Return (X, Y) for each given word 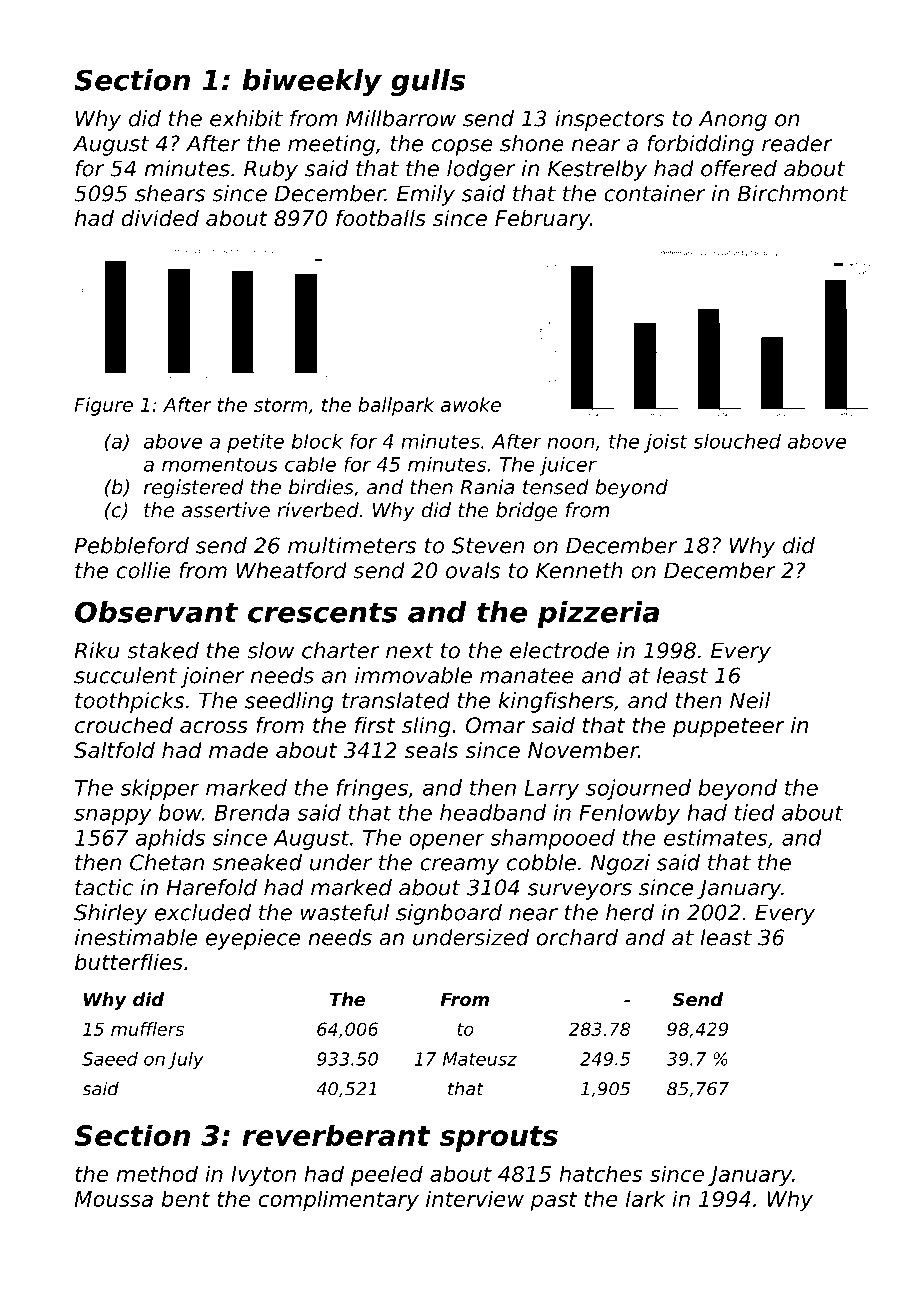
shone (532, 143)
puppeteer (729, 728)
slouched (737, 441)
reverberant (336, 1135)
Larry (552, 790)
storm (281, 405)
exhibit (246, 118)
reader (797, 143)
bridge (527, 512)
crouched (124, 725)
